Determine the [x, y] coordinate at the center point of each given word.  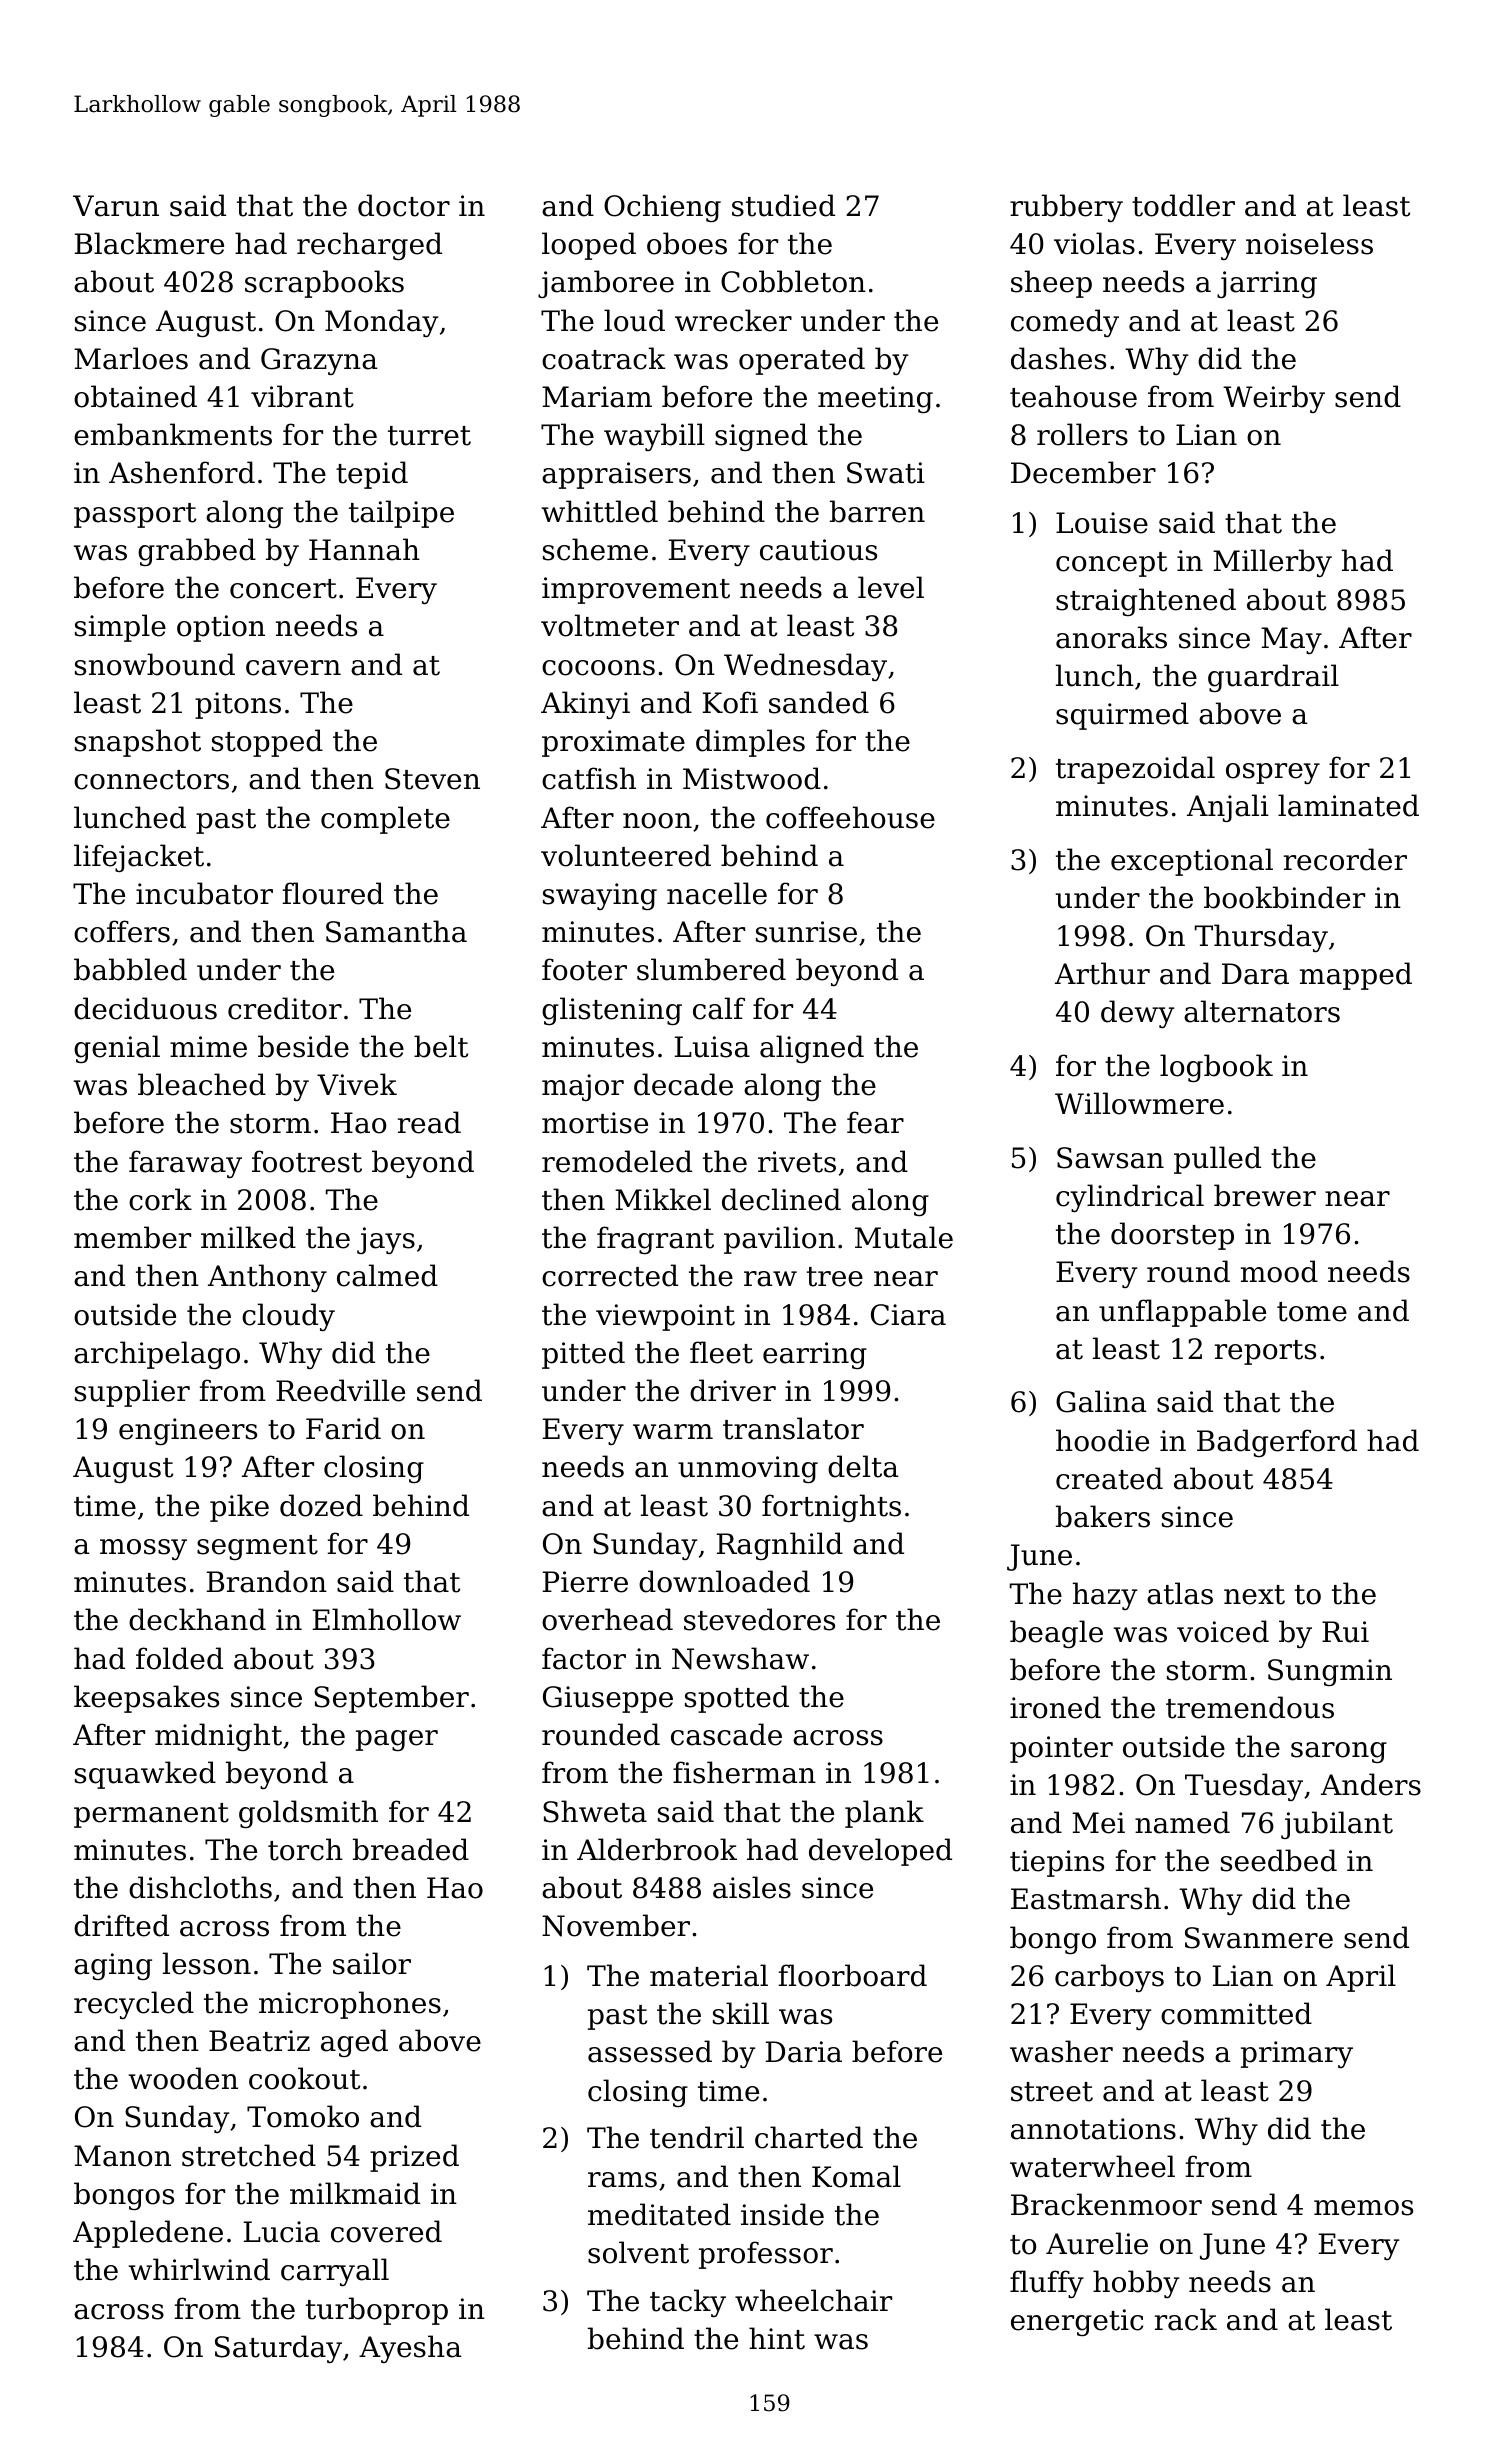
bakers [1103, 1516]
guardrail [1273, 678]
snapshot [138, 743]
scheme [595, 549]
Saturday [278, 2349]
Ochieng [662, 208]
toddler [1183, 205]
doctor [404, 205]
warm [673, 1432]
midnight [218, 1737]
